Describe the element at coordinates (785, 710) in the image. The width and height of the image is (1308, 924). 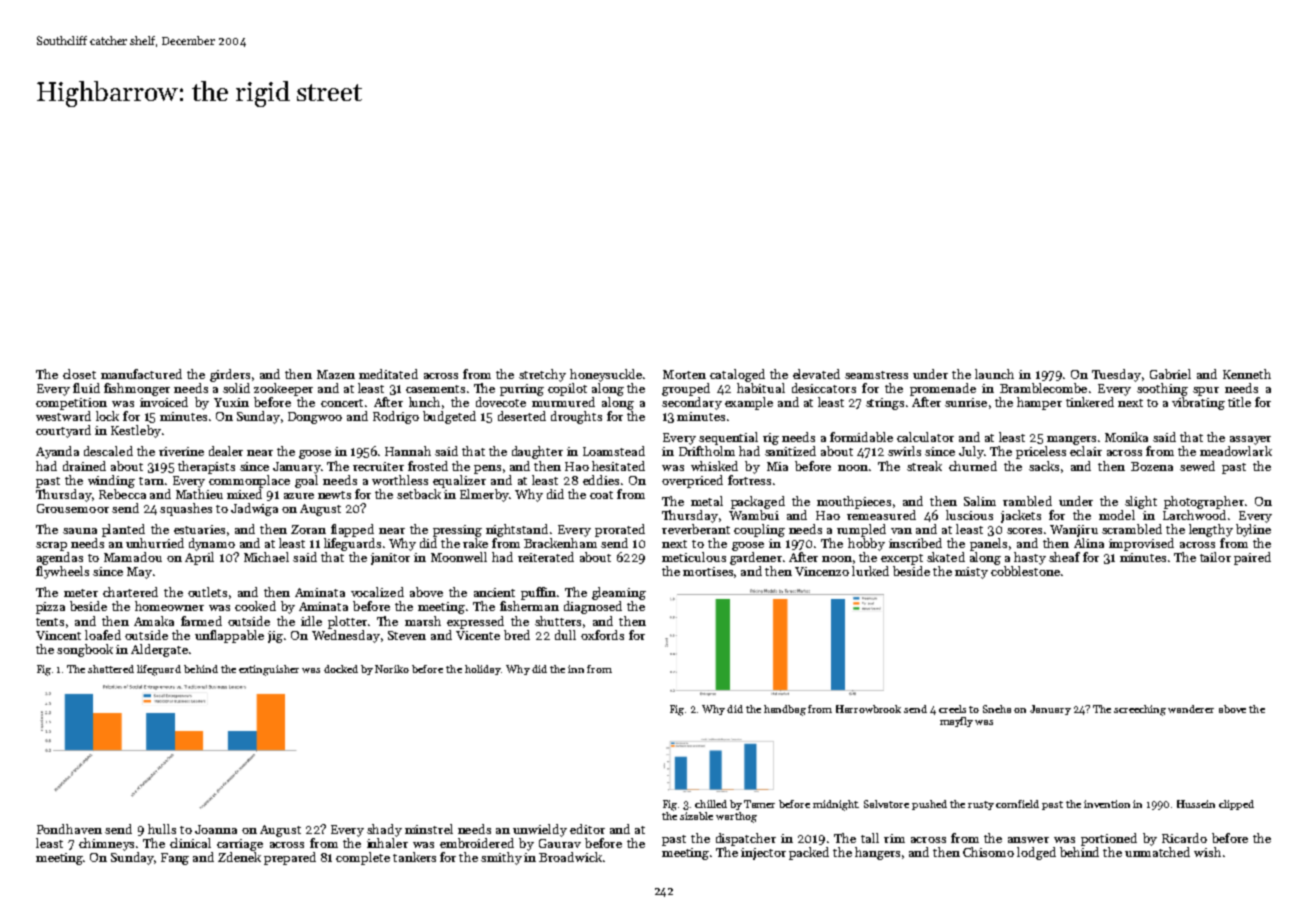
I see `handbag` at that location.
